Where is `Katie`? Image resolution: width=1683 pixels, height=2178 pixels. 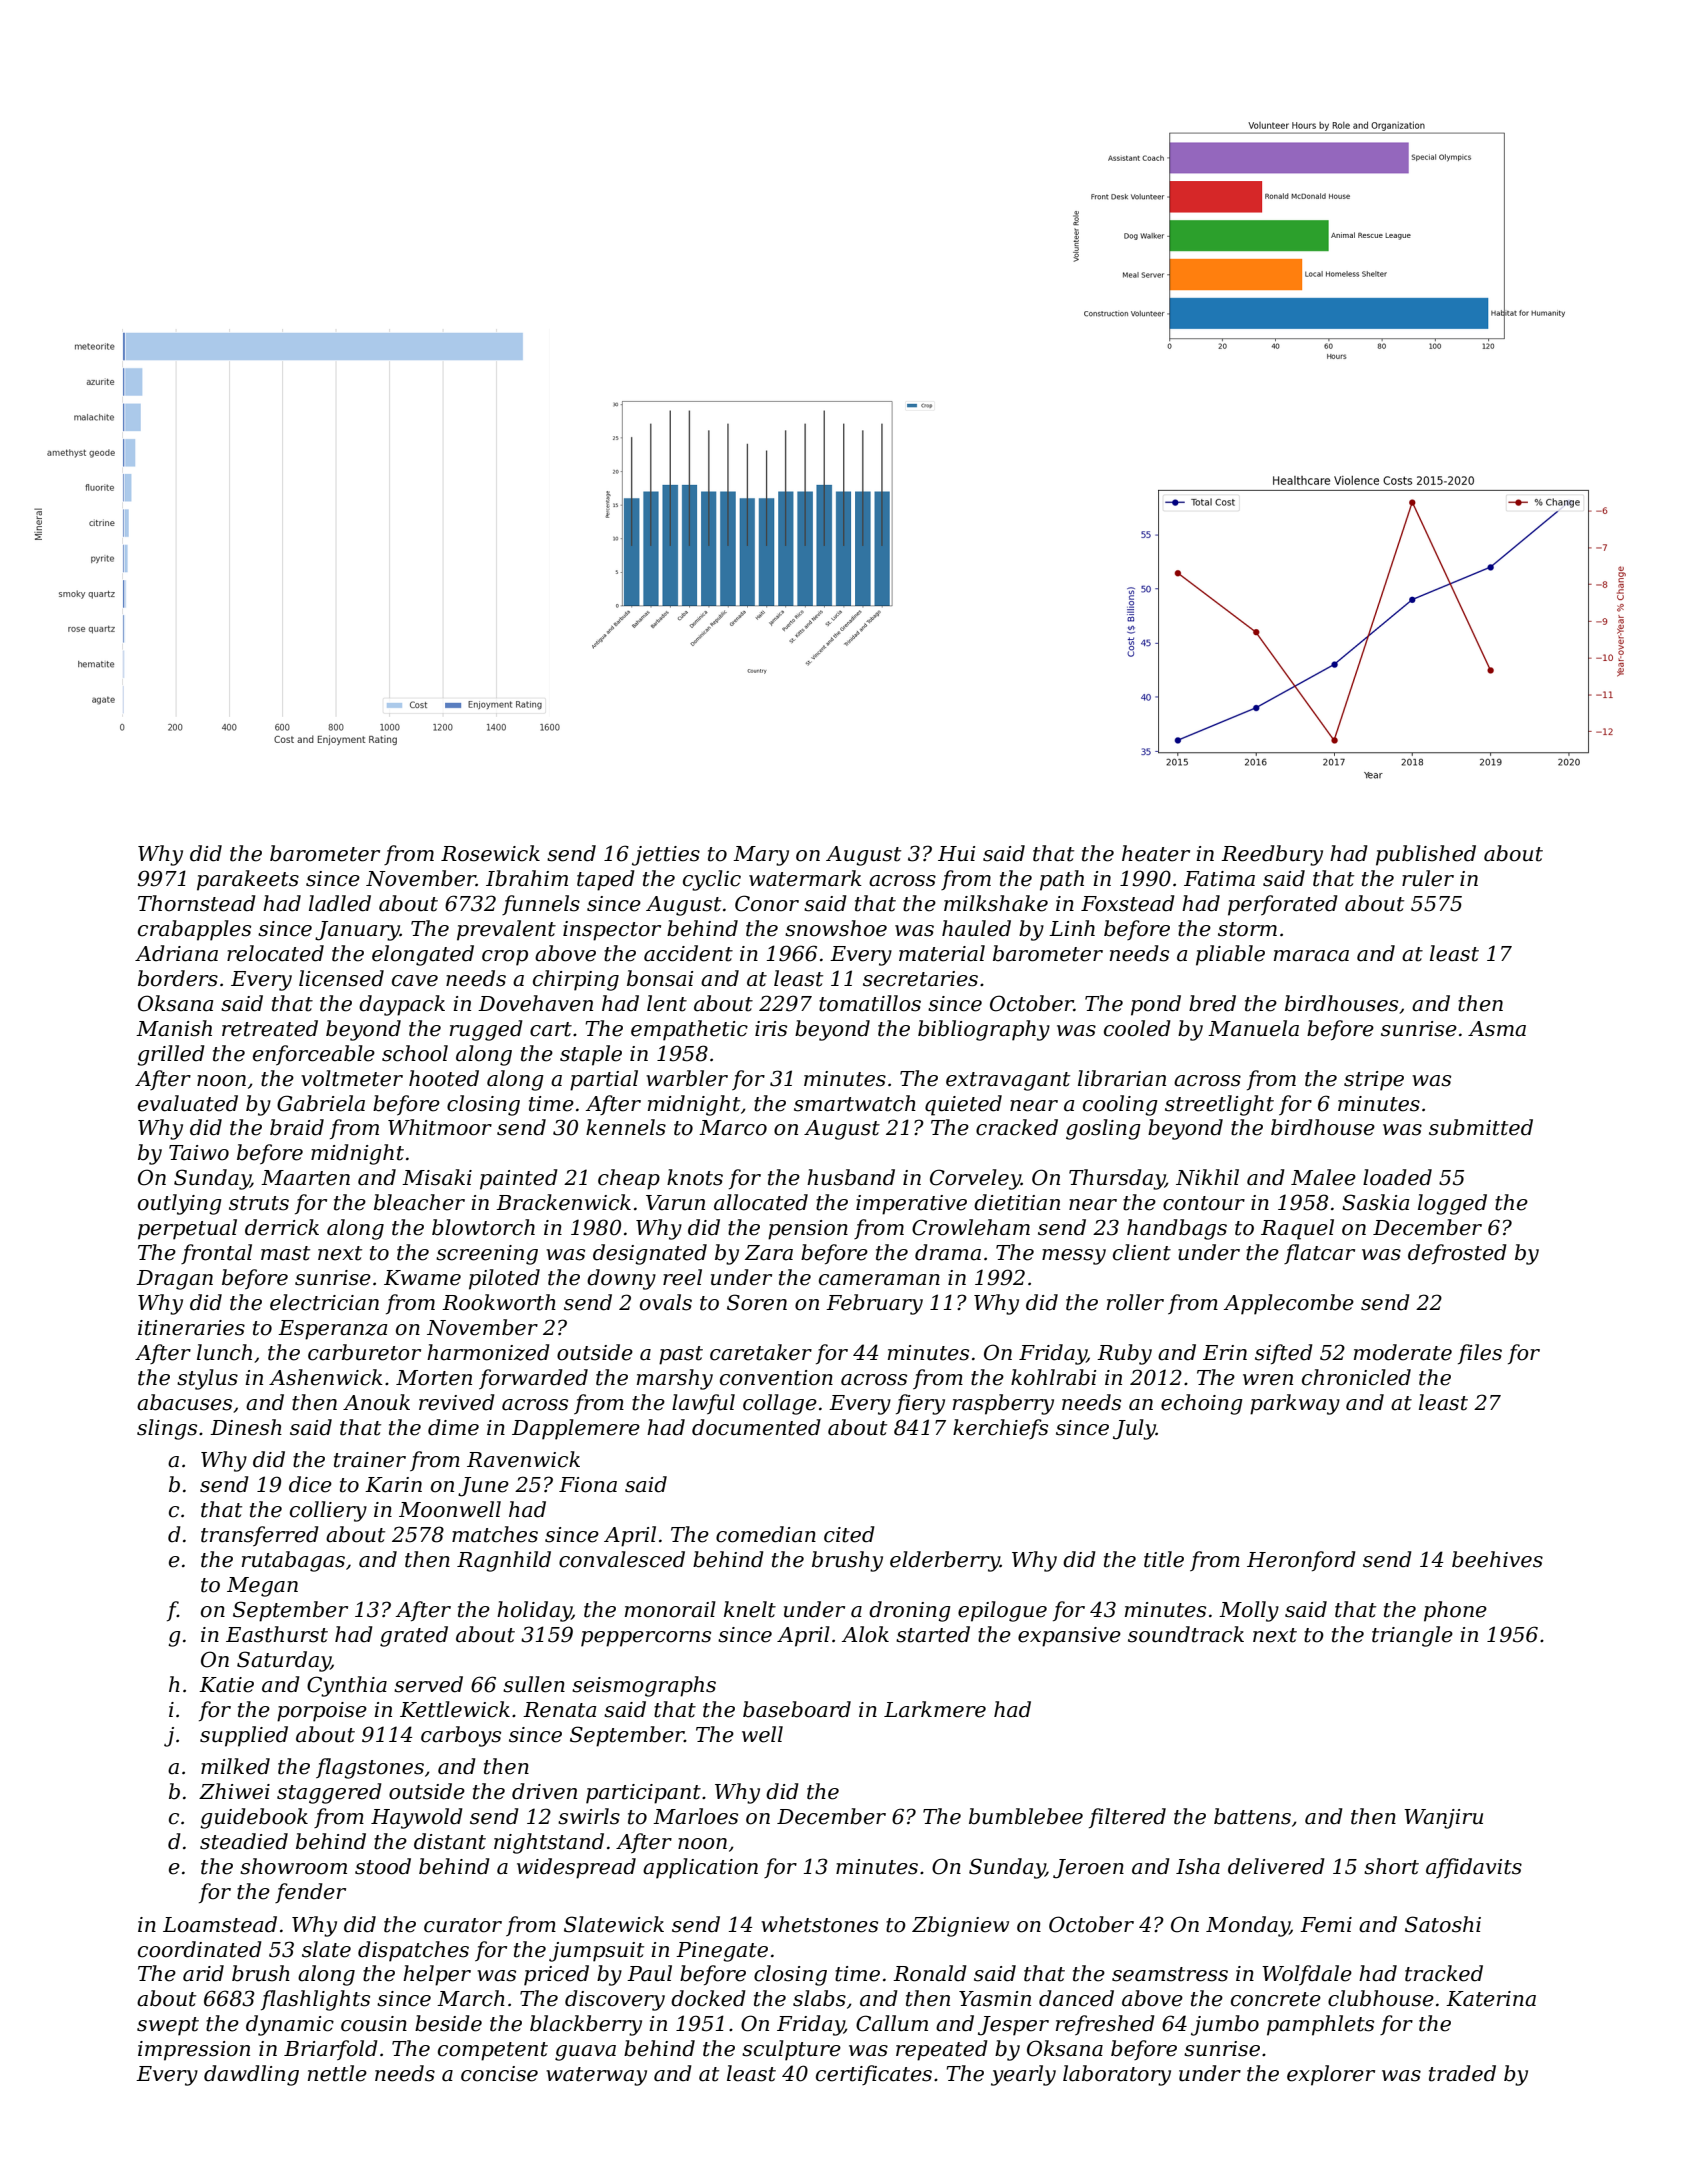 Katie is located at coordinates (226, 1685).
